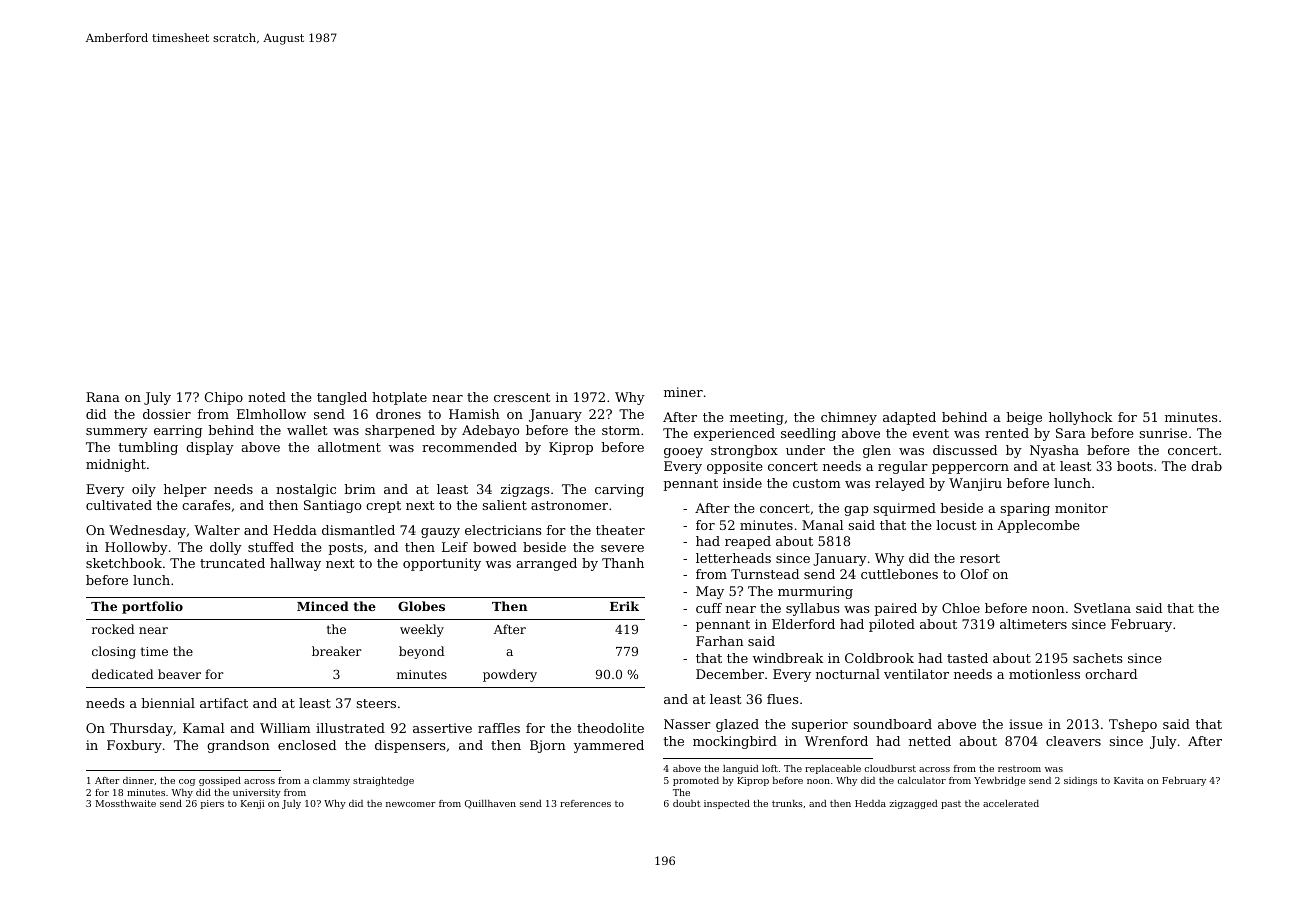 The height and width of the screenshot is (924, 1308). What do you see at coordinates (399, 398) in the screenshot?
I see `hotplate` at bounding box center [399, 398].
